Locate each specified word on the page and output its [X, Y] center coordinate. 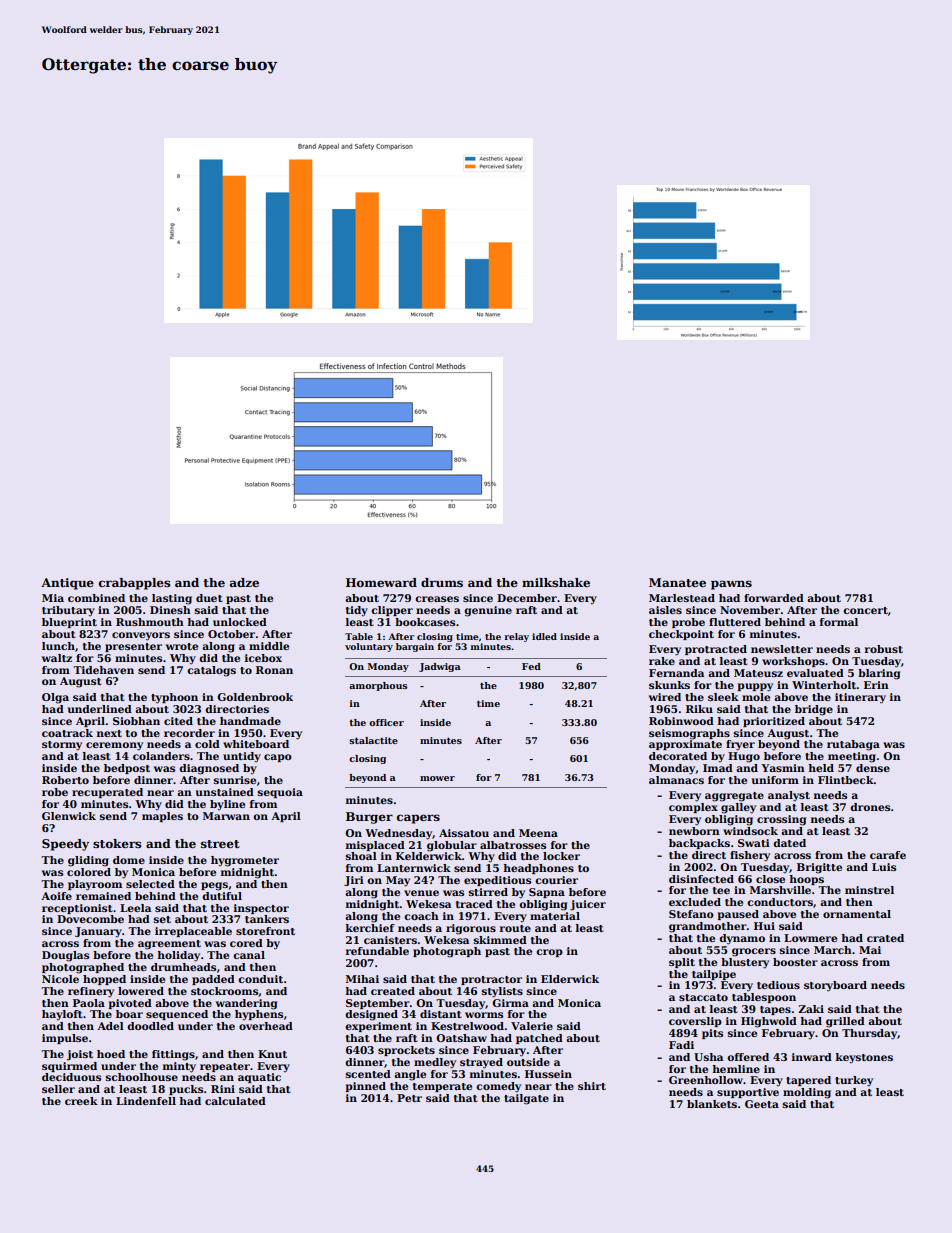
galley [738, 808]
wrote [182, 646]
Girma [510, 1003]
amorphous [378, 686]
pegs [214, 886]
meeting [852, 757]
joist [80, 1055]
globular [452, 846]
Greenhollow [706, 1080]
